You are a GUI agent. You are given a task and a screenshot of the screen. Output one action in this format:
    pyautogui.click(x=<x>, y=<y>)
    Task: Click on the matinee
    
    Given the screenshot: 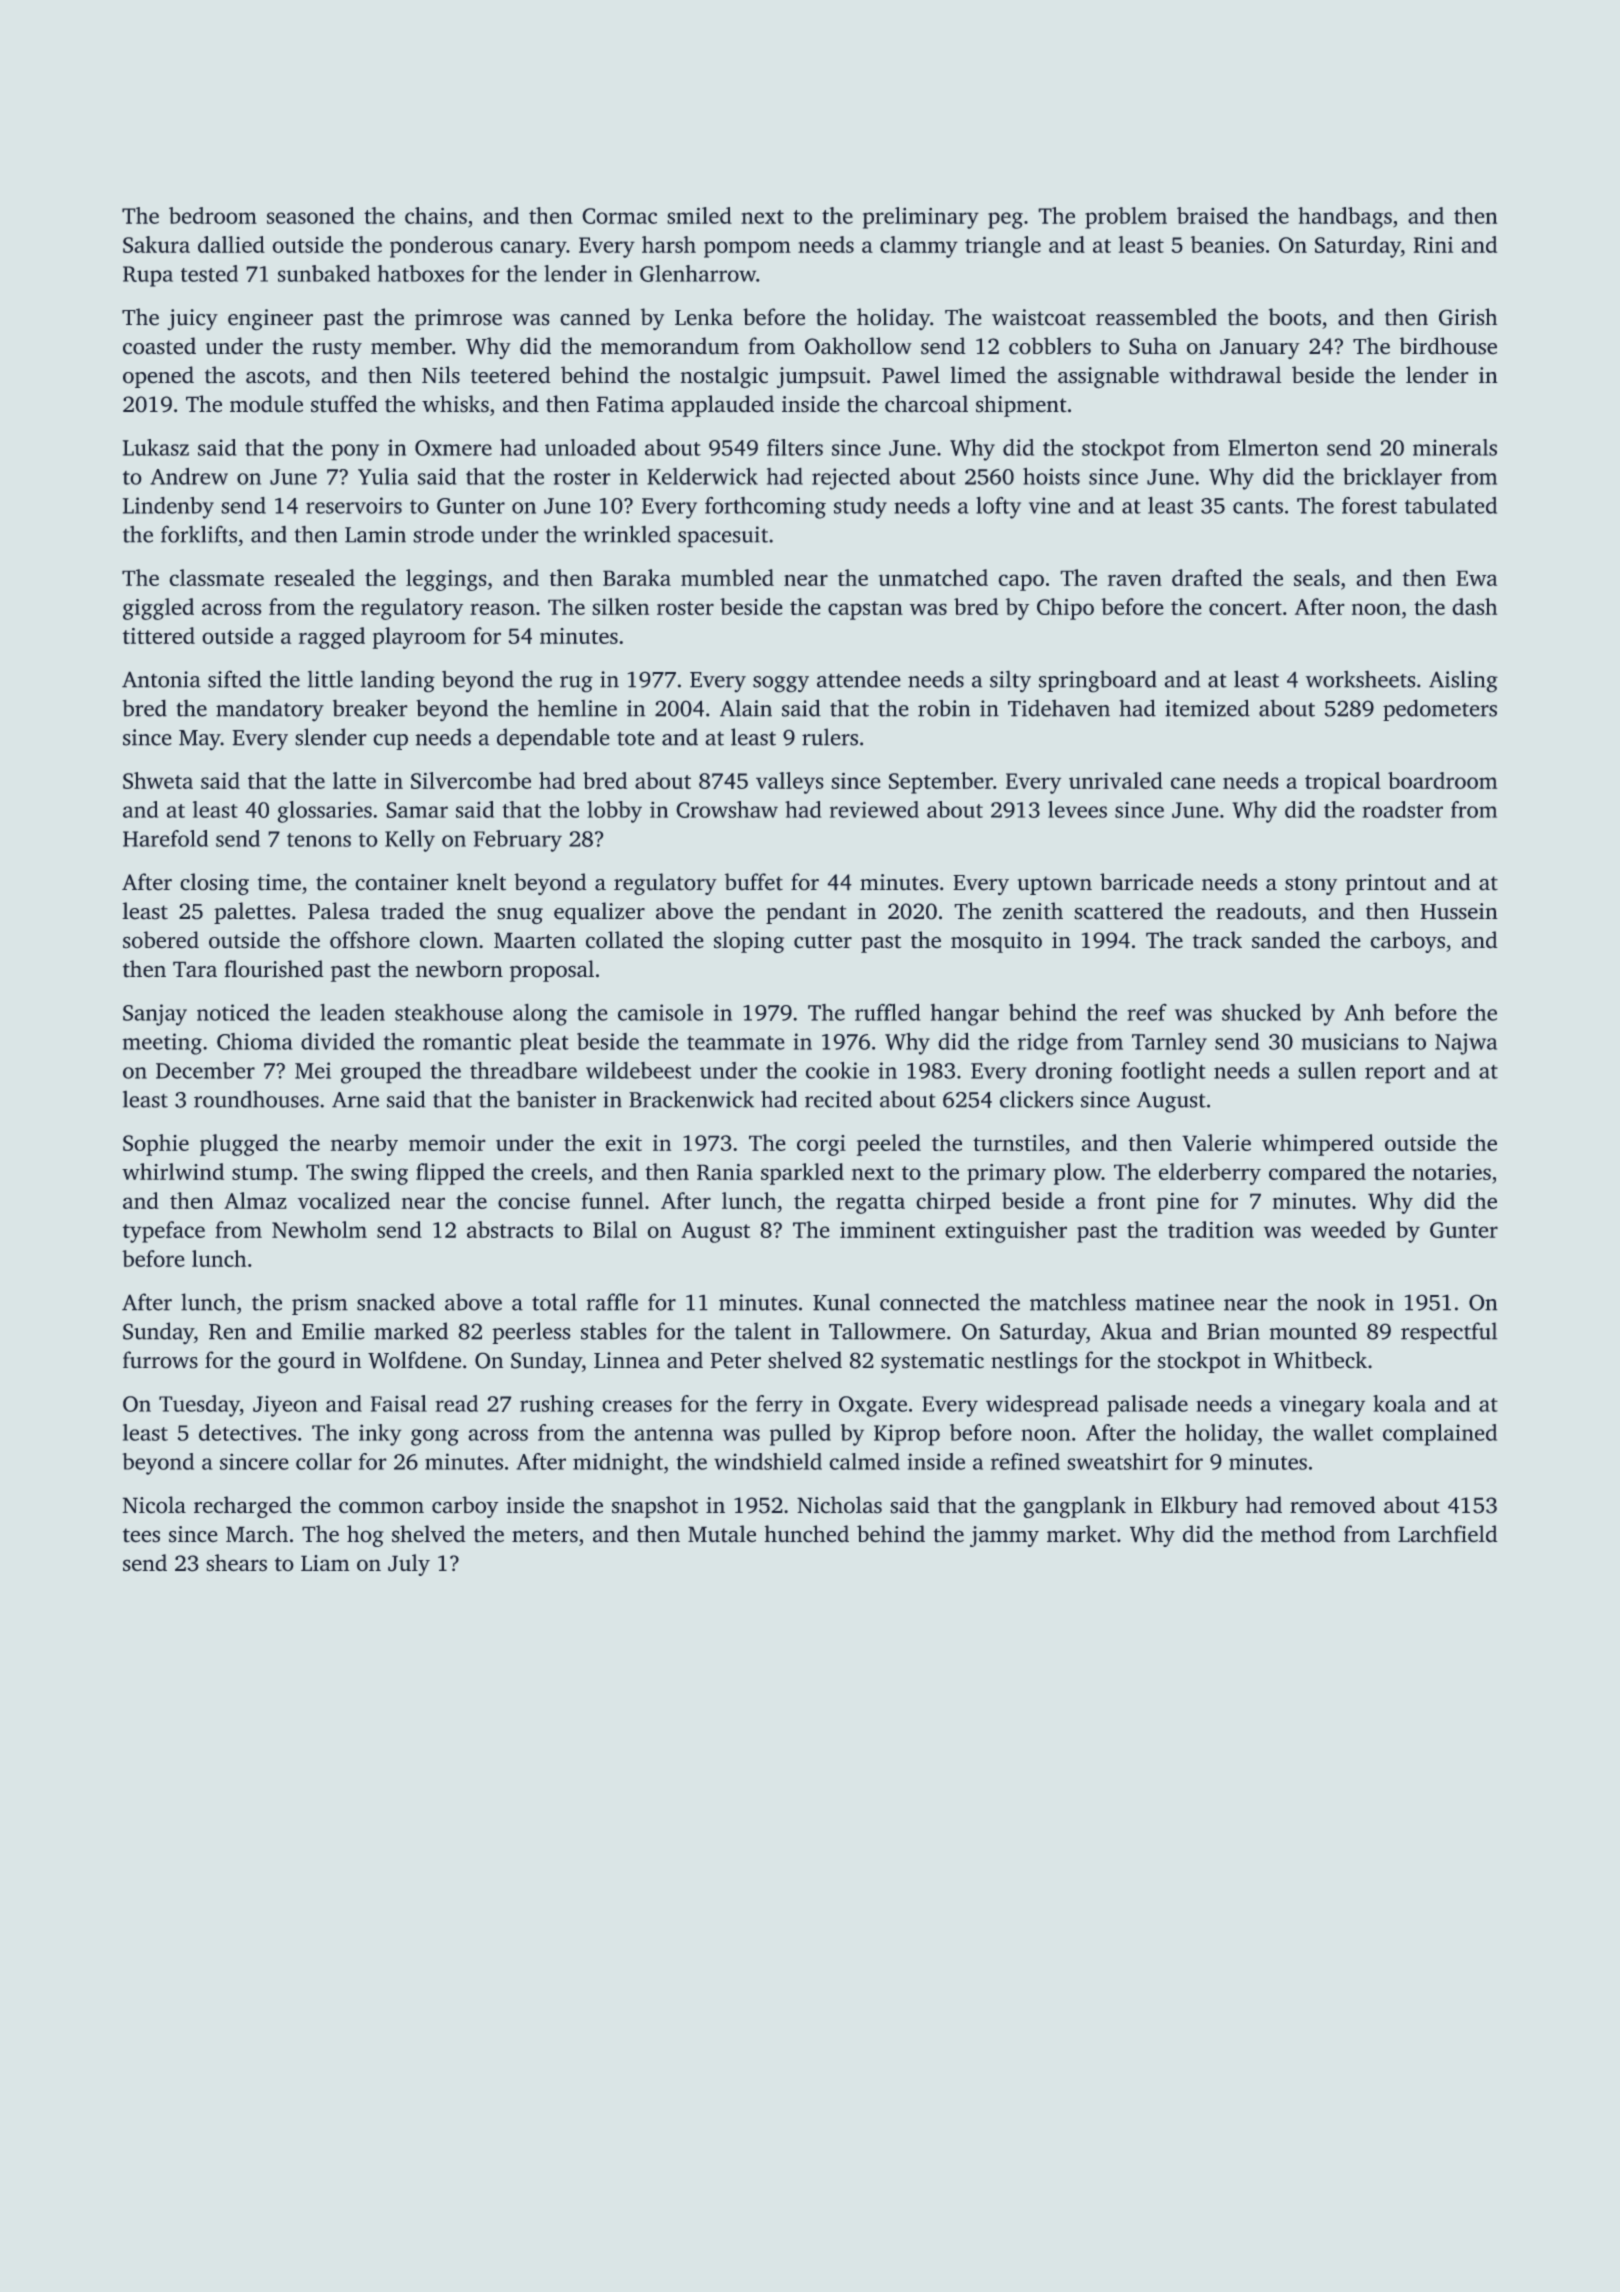 What is the action you would take?
    pyautogui.click(x=1174, y=1302)
